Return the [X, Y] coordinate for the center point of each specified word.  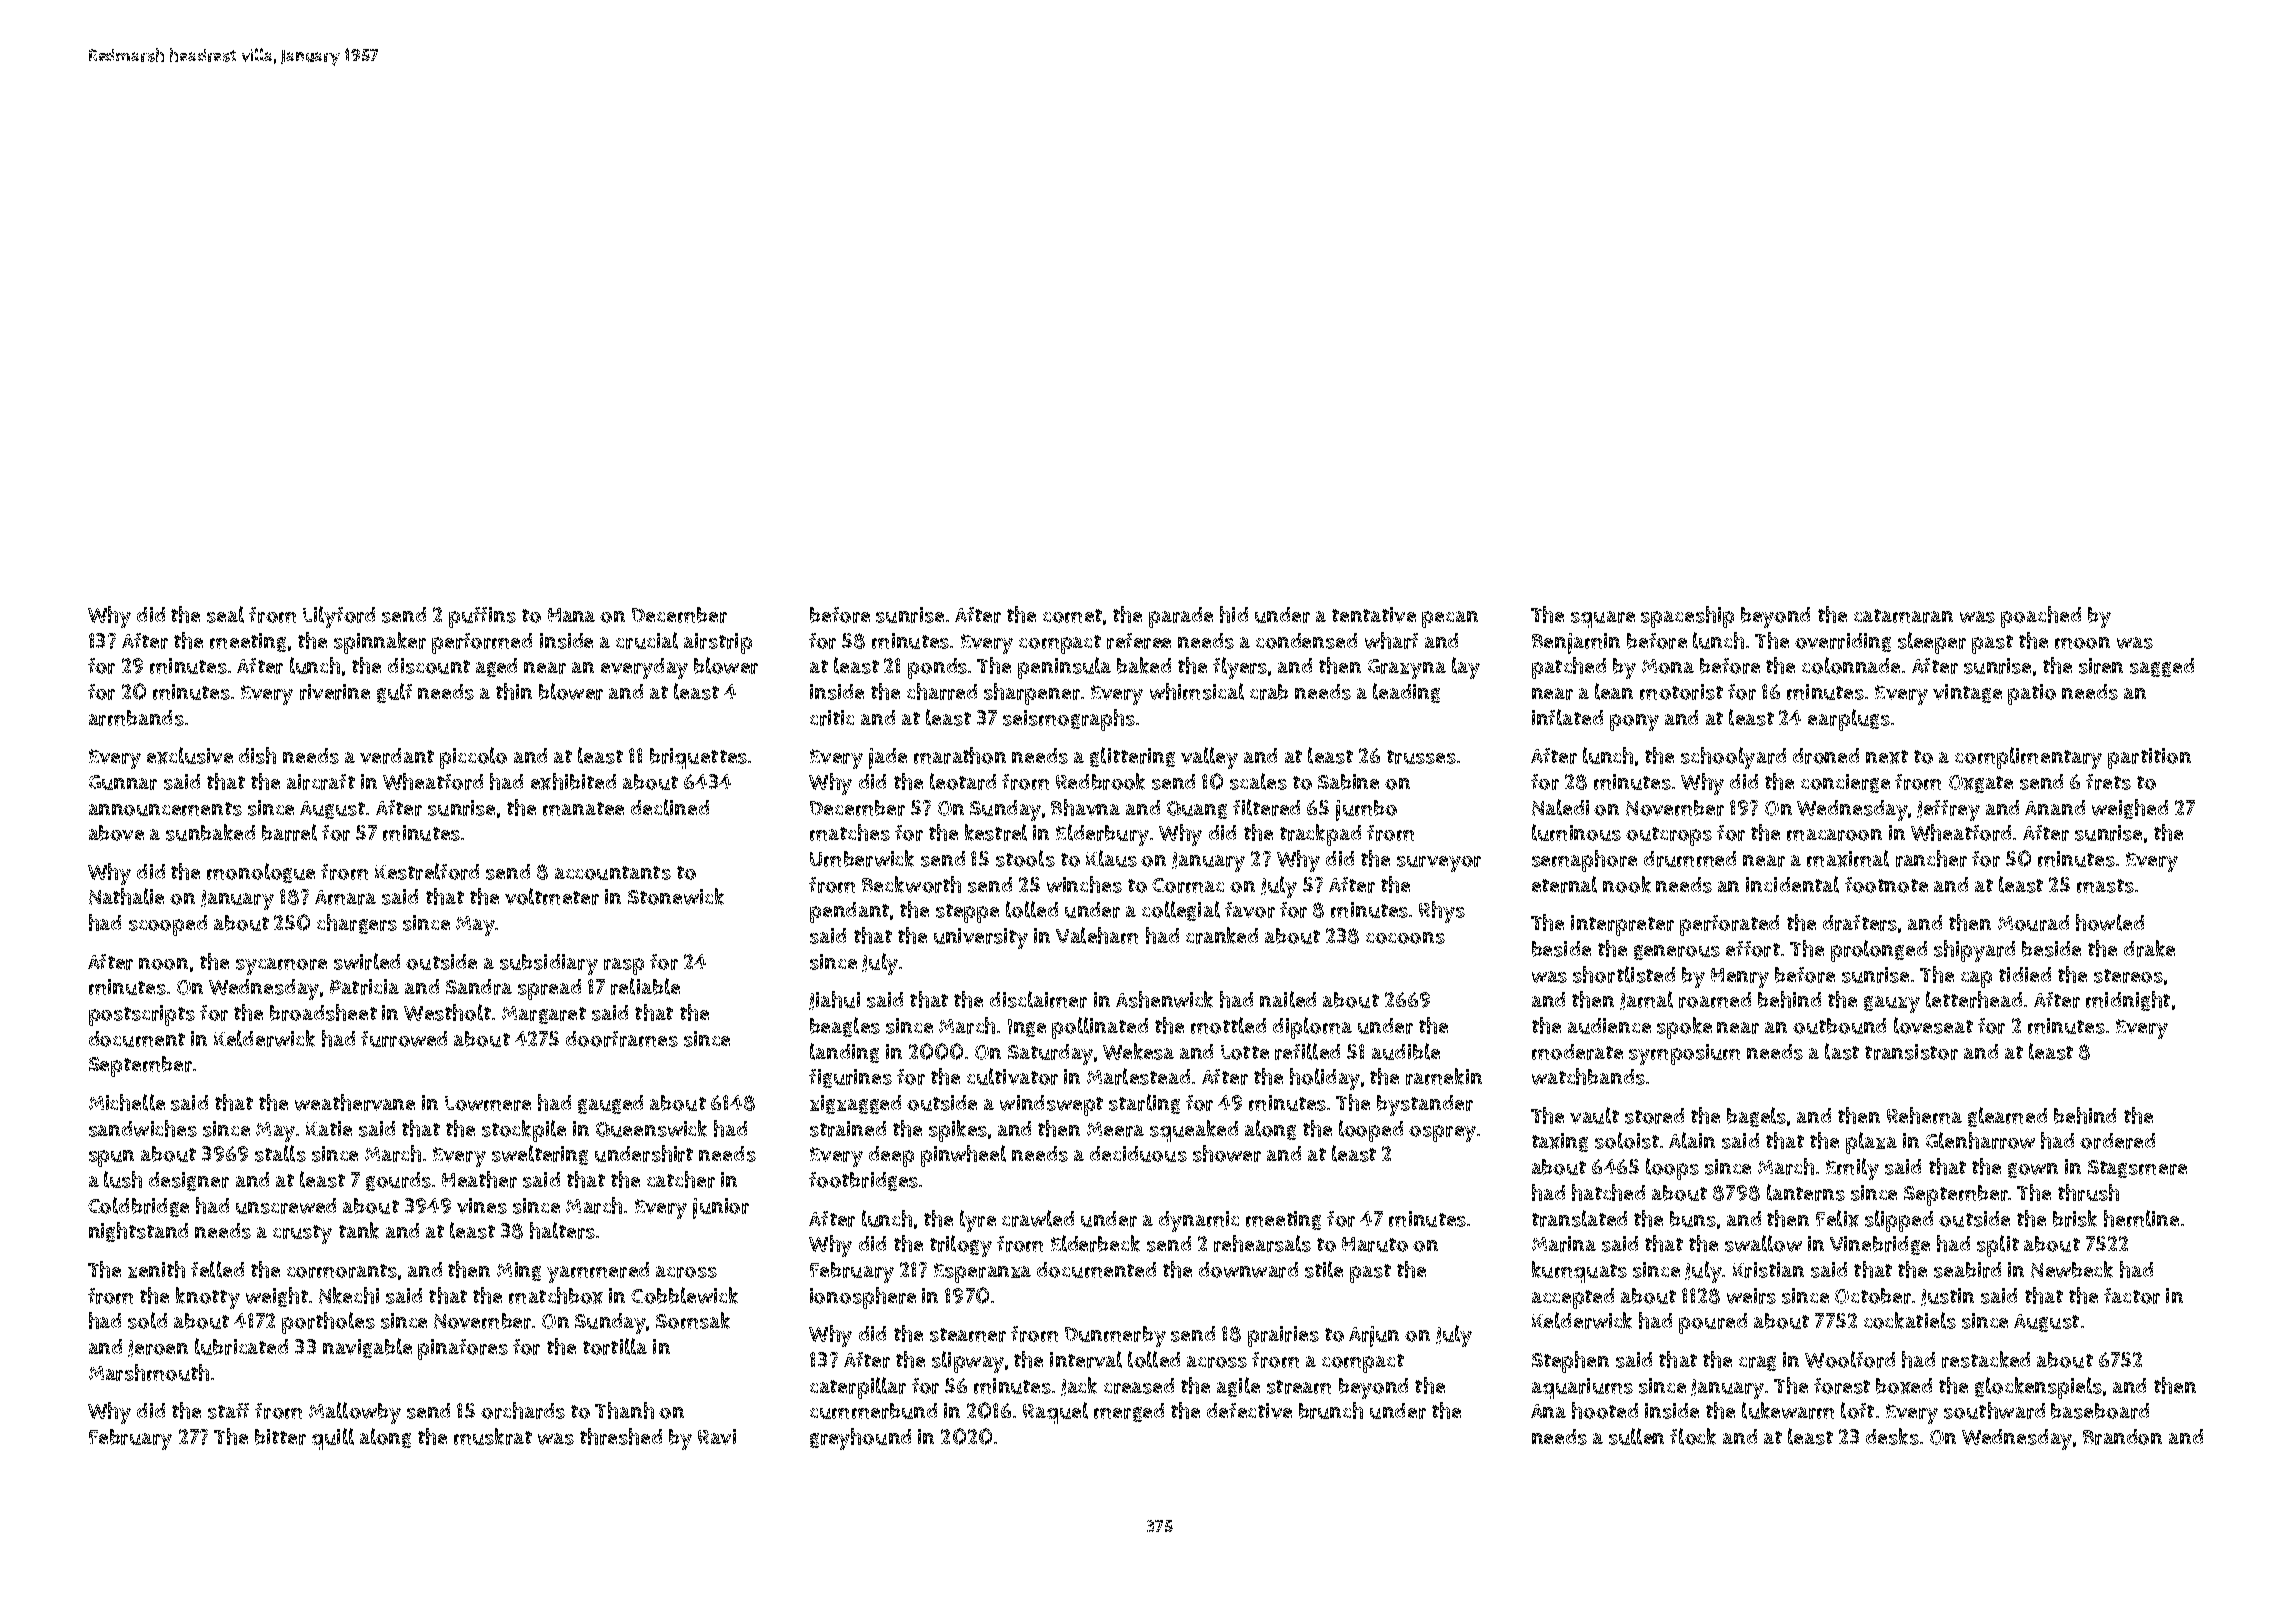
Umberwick [862, 858]
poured [1713, 1323]
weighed [2130, 809]
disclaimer [1038, 999]
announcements [165, 809]
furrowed [404, 1039]
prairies [1283, 1336]
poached [2041, 617]
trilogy [961, 1246]
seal [225, 614]
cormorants [342, 1271]
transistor [1911, 1052]
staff [228, 1411]
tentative [1374, 615]
